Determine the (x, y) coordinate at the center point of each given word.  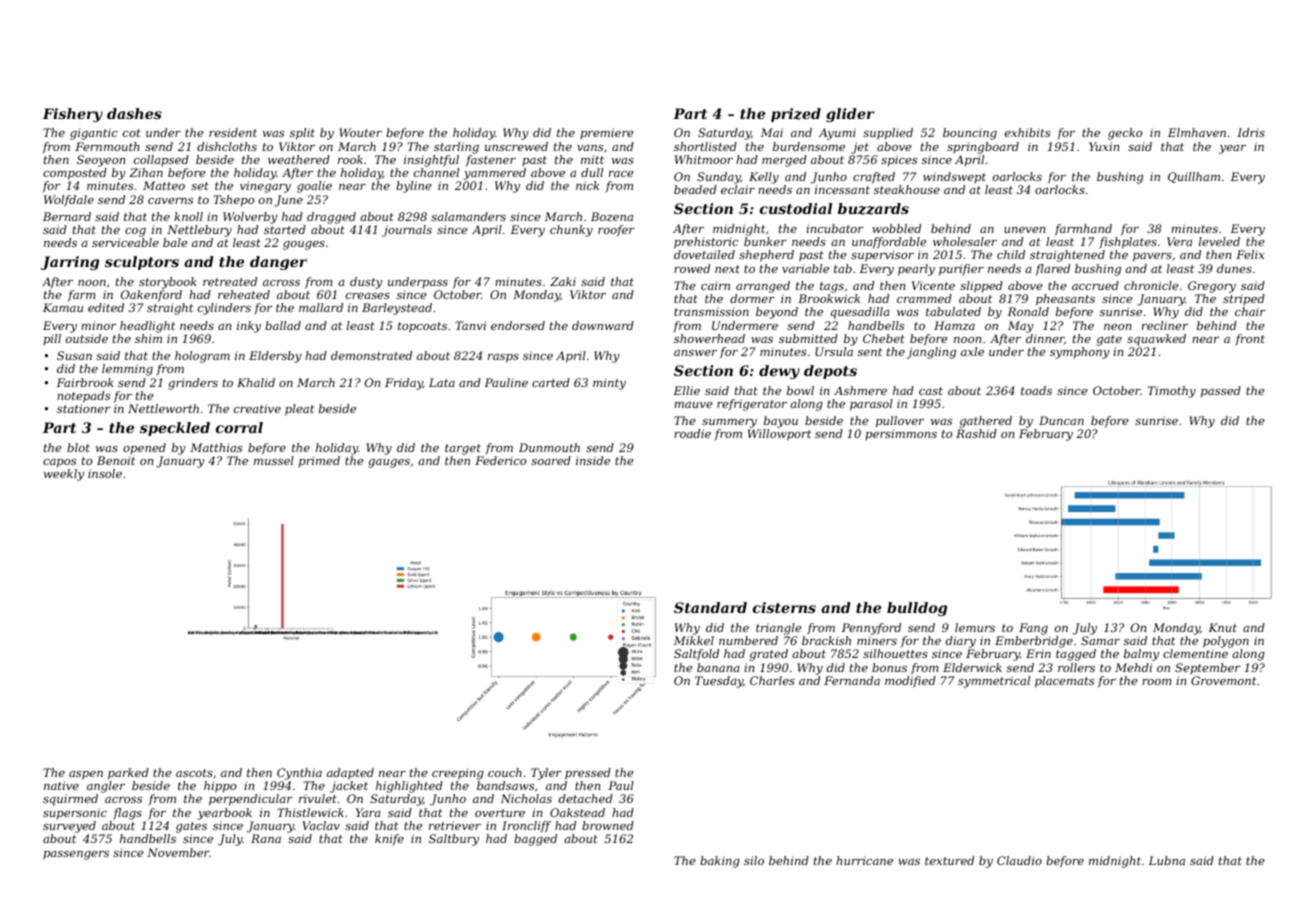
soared (551, 460)
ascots (194, 773)
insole (105, 473)
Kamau (63, 307)
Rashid (976, 433)
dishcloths (227, 146)
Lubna (1167, 860)
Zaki (563, 281)
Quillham (1194, 177)
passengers (76, 855)
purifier (961, 270)
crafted (874, 177)
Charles (772, 680)
